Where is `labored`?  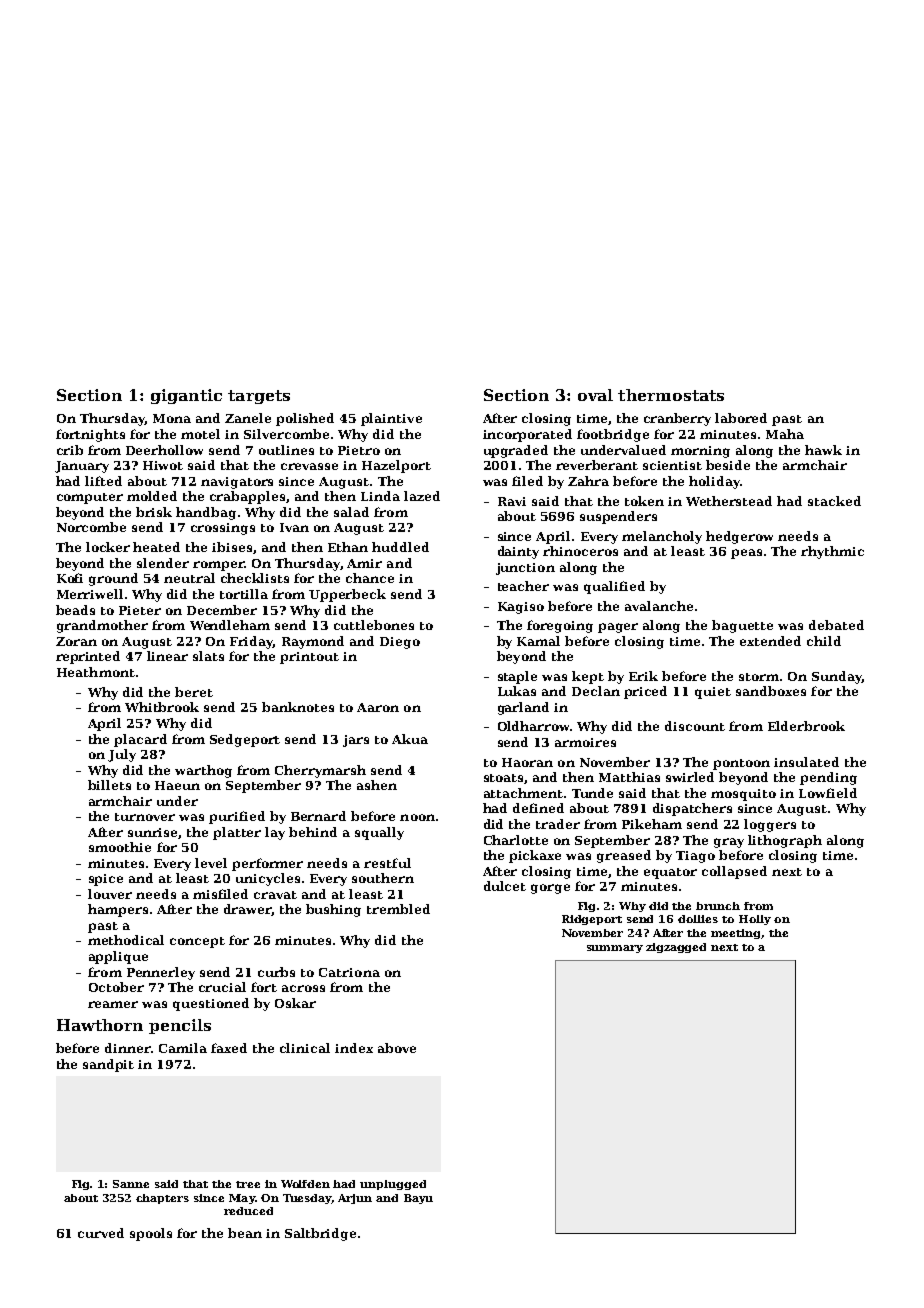 labored is located at coordinates (741, 418).
